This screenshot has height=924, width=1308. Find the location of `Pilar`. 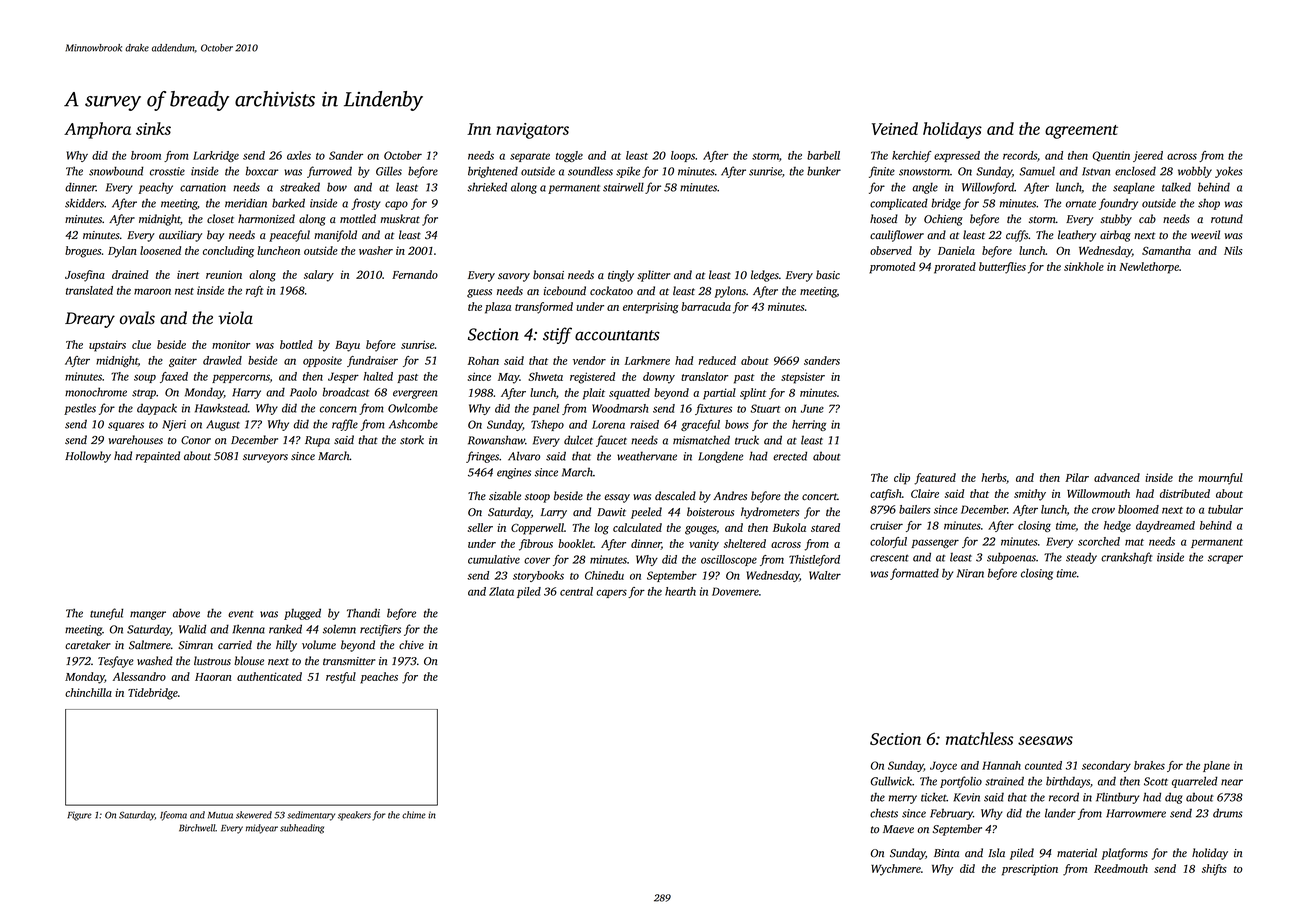

Pilar is located at coordinates (1077, 477).
